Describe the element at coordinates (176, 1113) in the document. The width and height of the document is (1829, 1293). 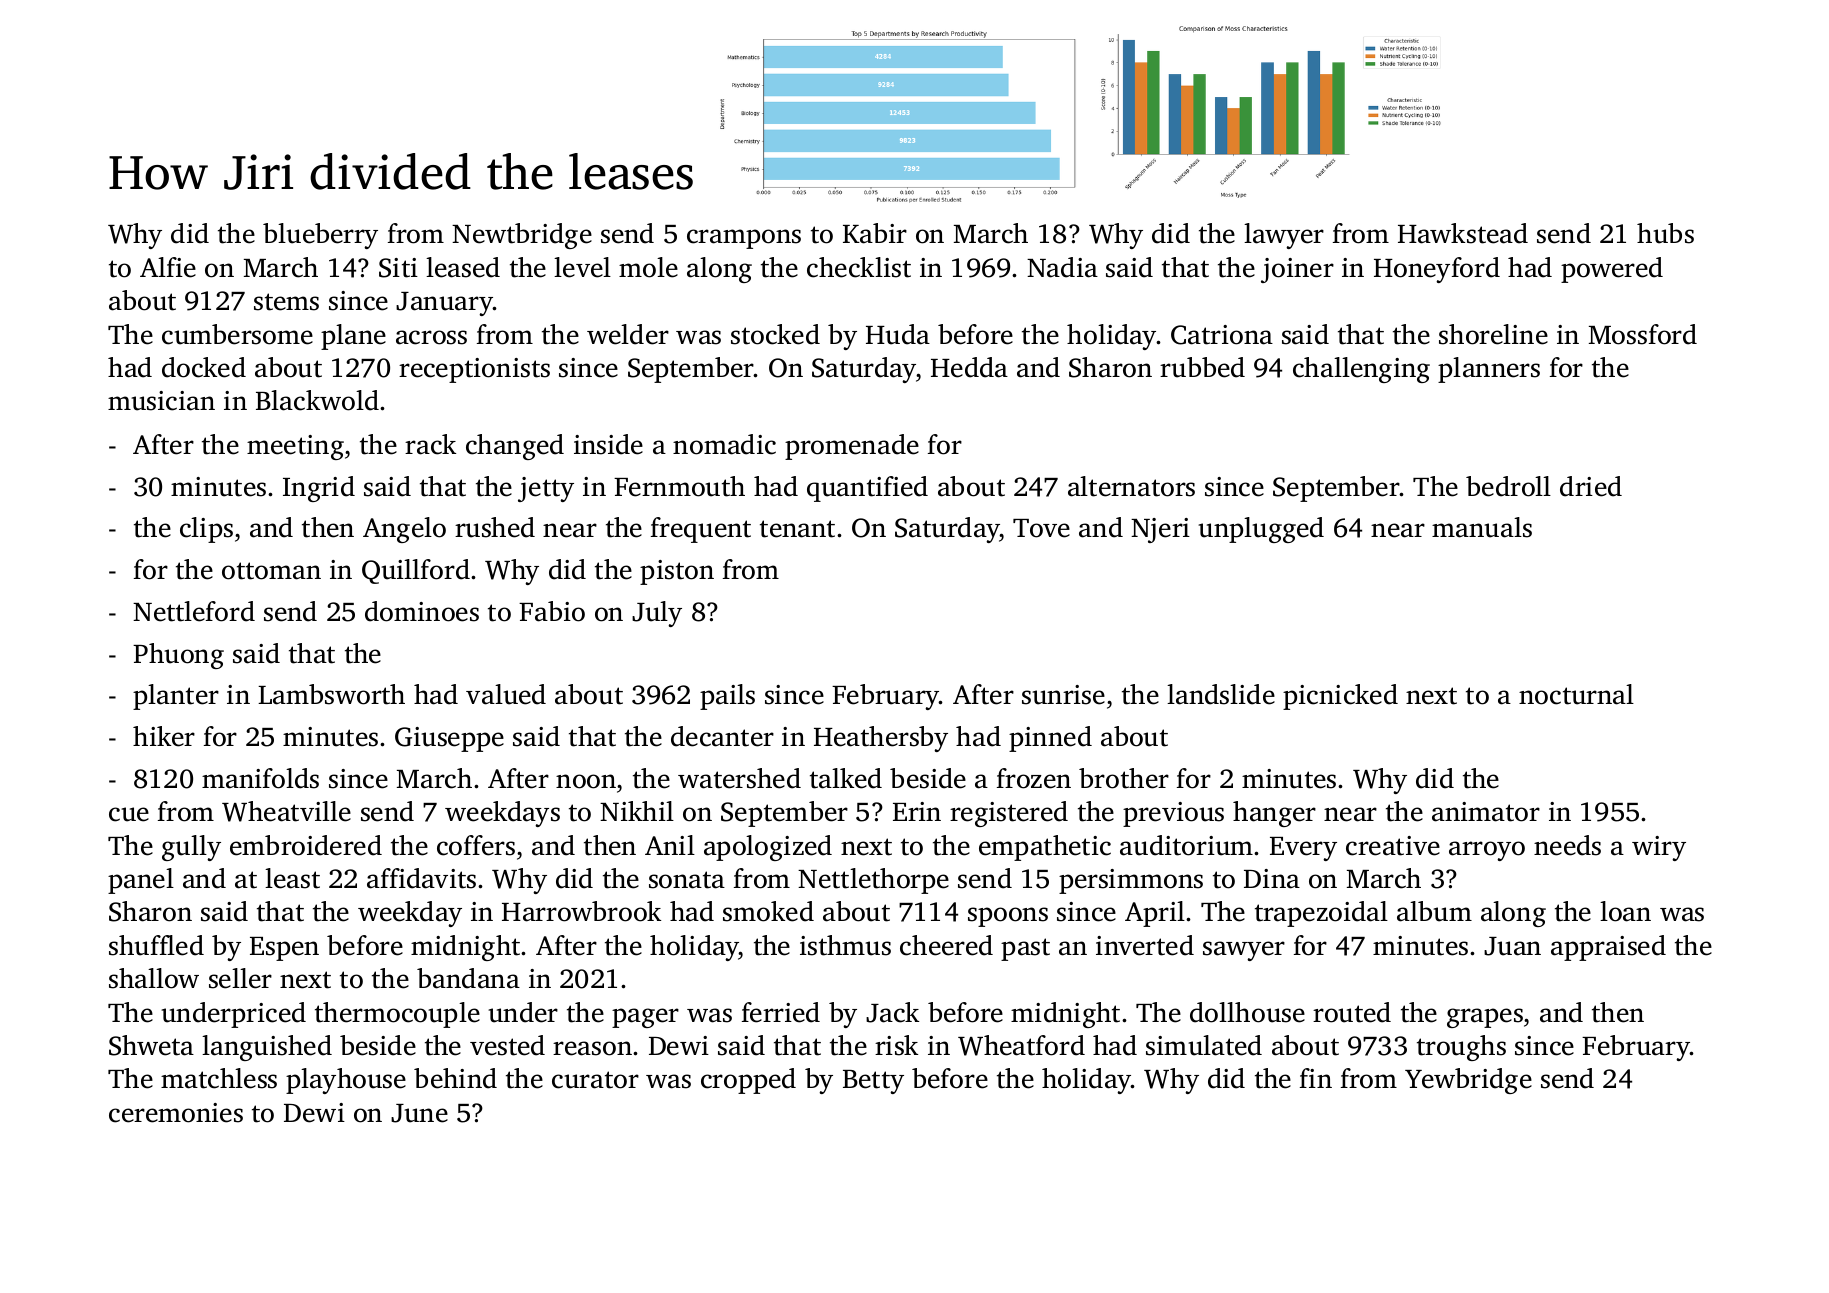
I see `ceremonies` at that location.
